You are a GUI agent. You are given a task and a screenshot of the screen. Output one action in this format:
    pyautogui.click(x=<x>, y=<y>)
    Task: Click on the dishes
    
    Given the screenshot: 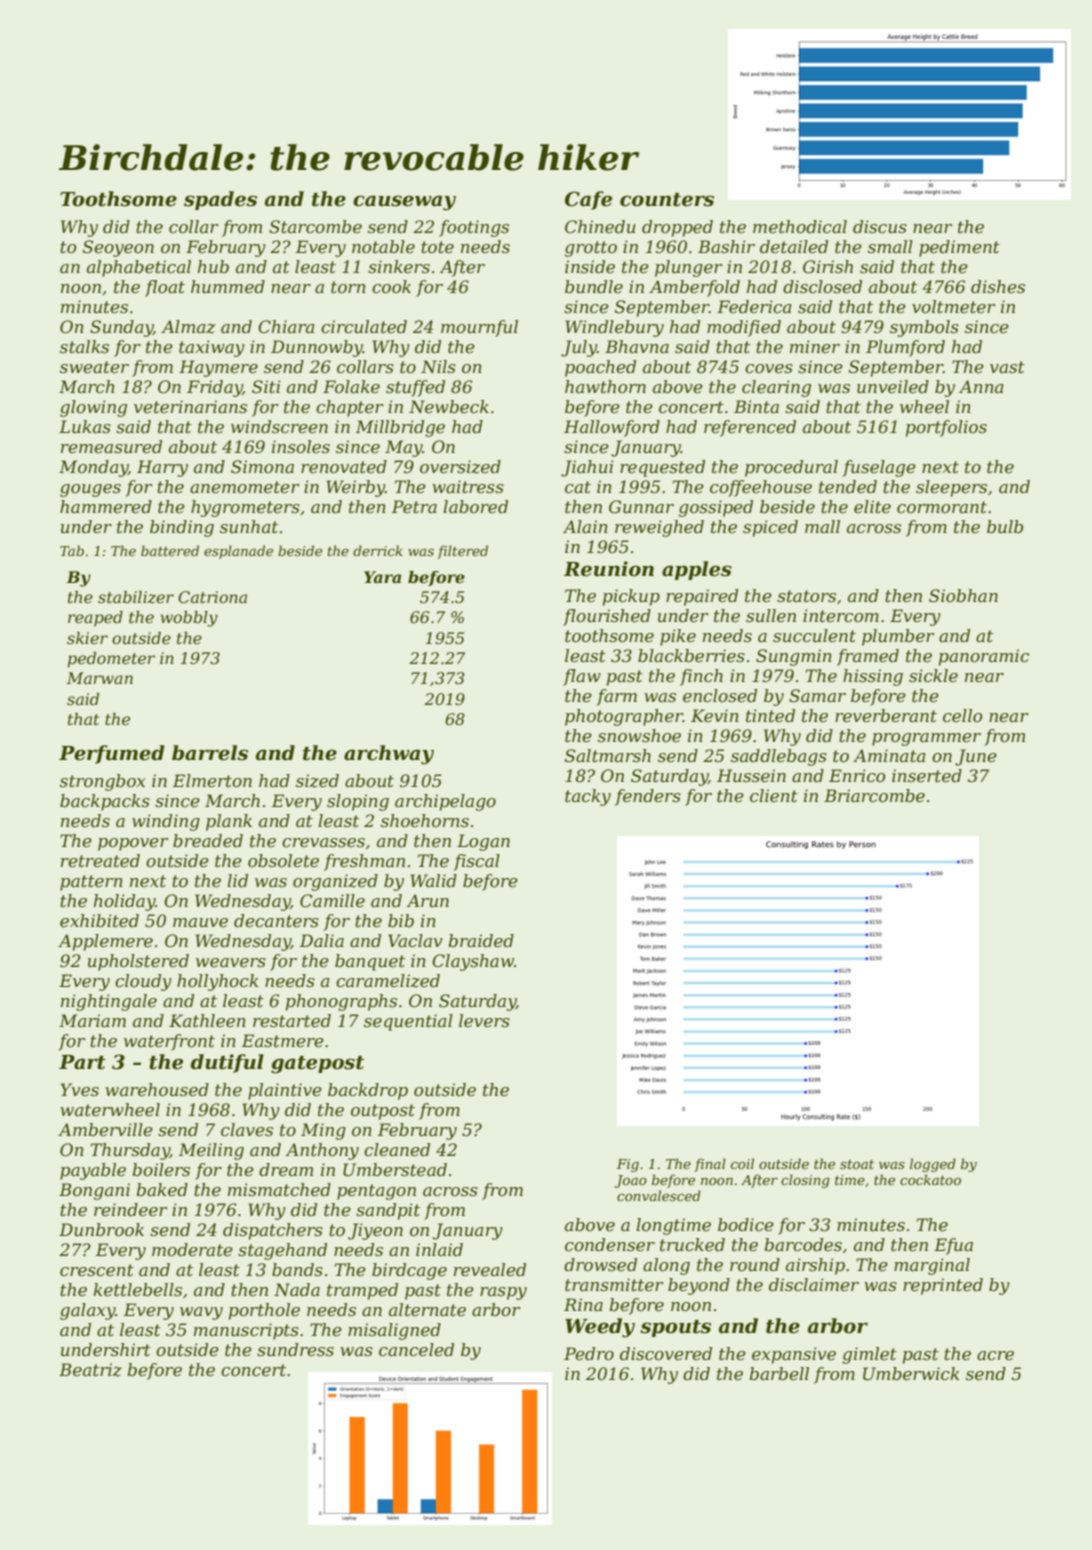 What is the action you would take?
    pyautogui.click(x=998, y=286)
